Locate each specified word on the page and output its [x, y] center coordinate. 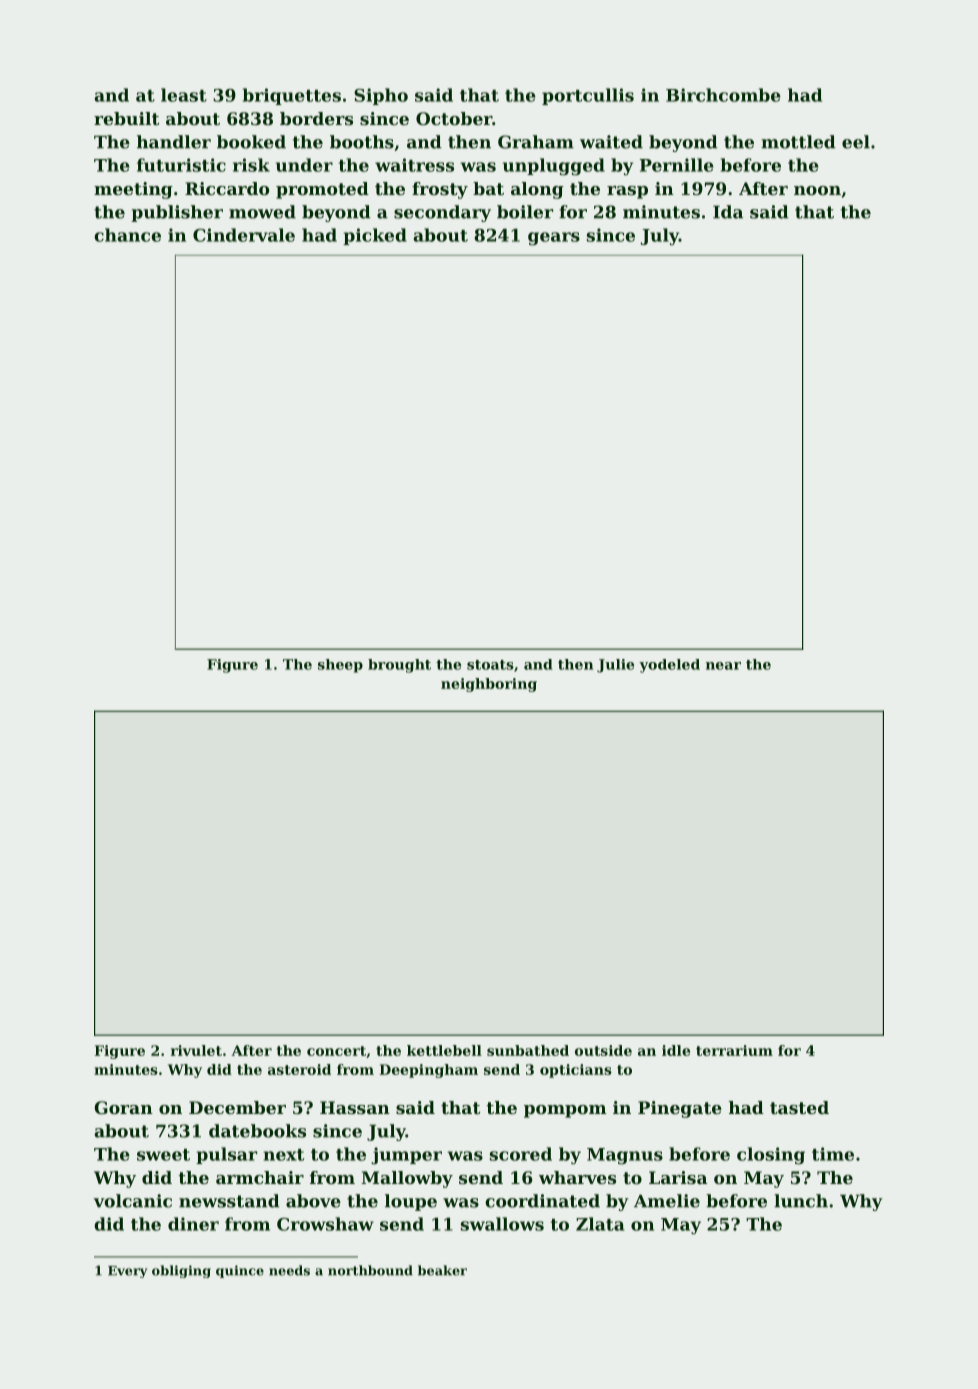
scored [521, 1154]
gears [554, 239]
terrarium [734, 1050]
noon [817, 190]
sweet [163, 1155]
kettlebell [444, 1050]
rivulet [196, 1050]
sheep [340, 666]
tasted [799, 1107]
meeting [133, 190]
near [723, 666]
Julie [615, 666]
